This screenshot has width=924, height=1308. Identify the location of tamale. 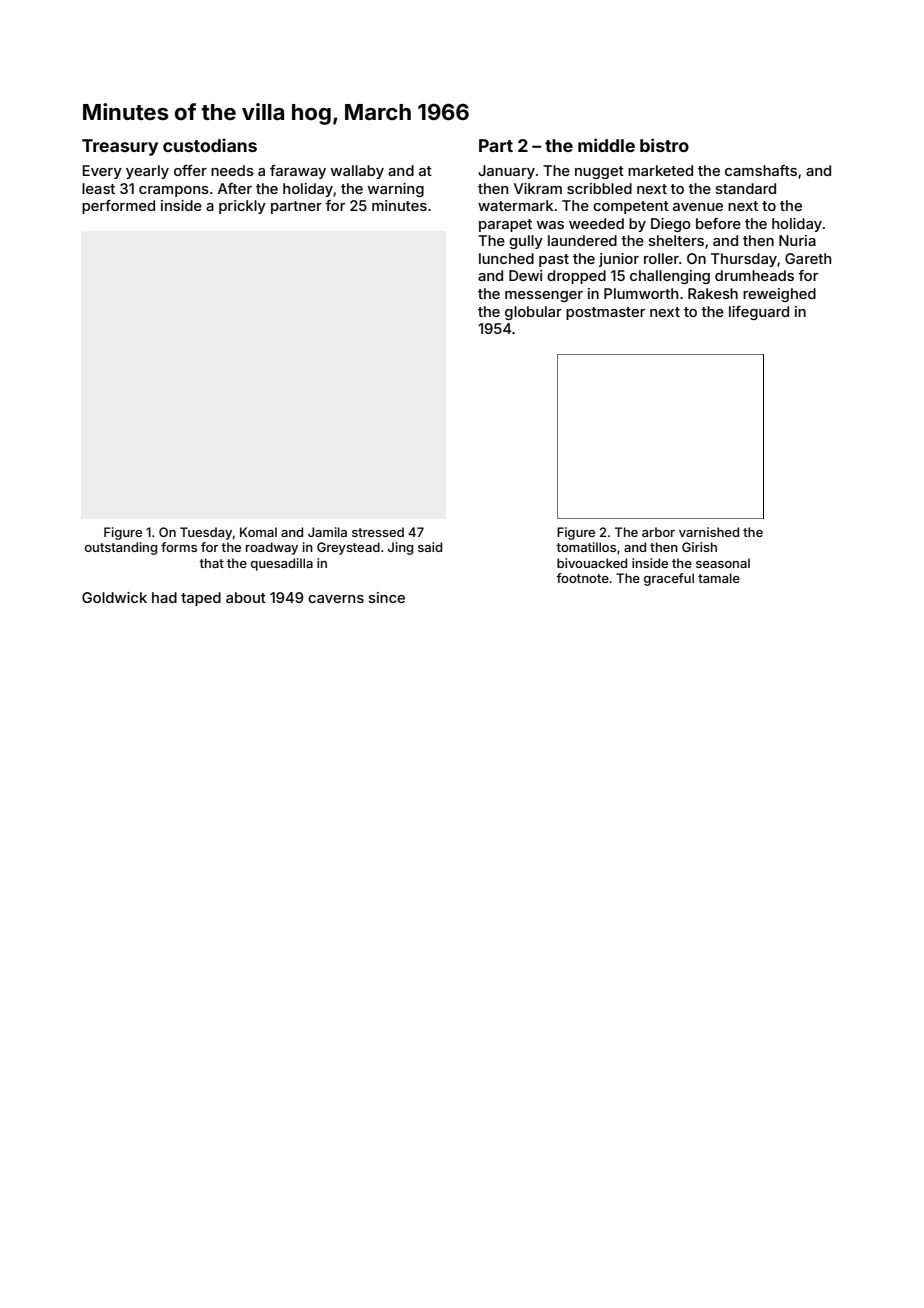
(719, 578).
